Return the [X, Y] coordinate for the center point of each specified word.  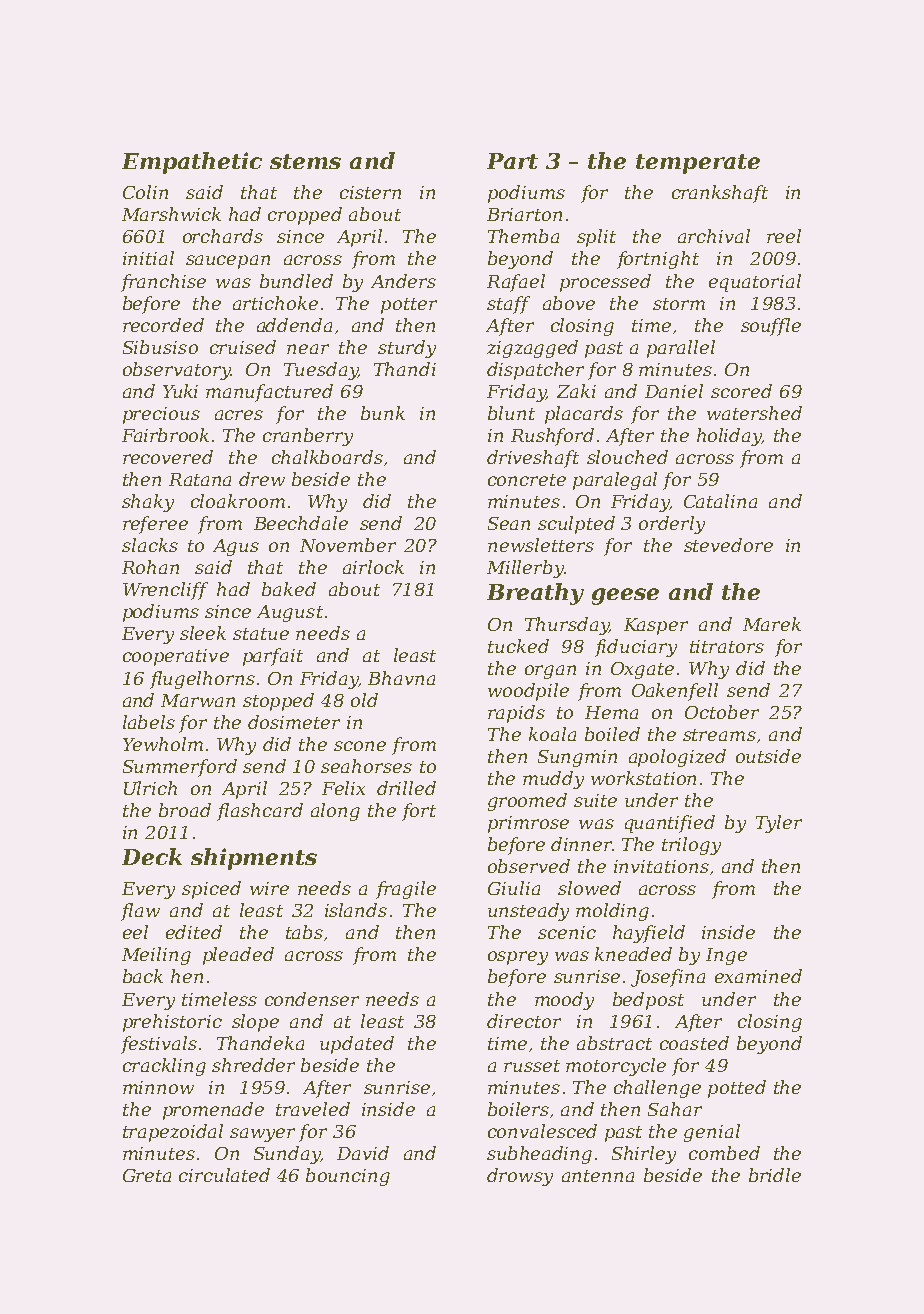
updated [357, 1045]
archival [714, 236]
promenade [213, 1111]
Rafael [516, 283]
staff [508, 305]
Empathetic [192, 163]
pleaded [238, 956]
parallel [681, 349]
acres [239, 415]
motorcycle [616, 1067]
